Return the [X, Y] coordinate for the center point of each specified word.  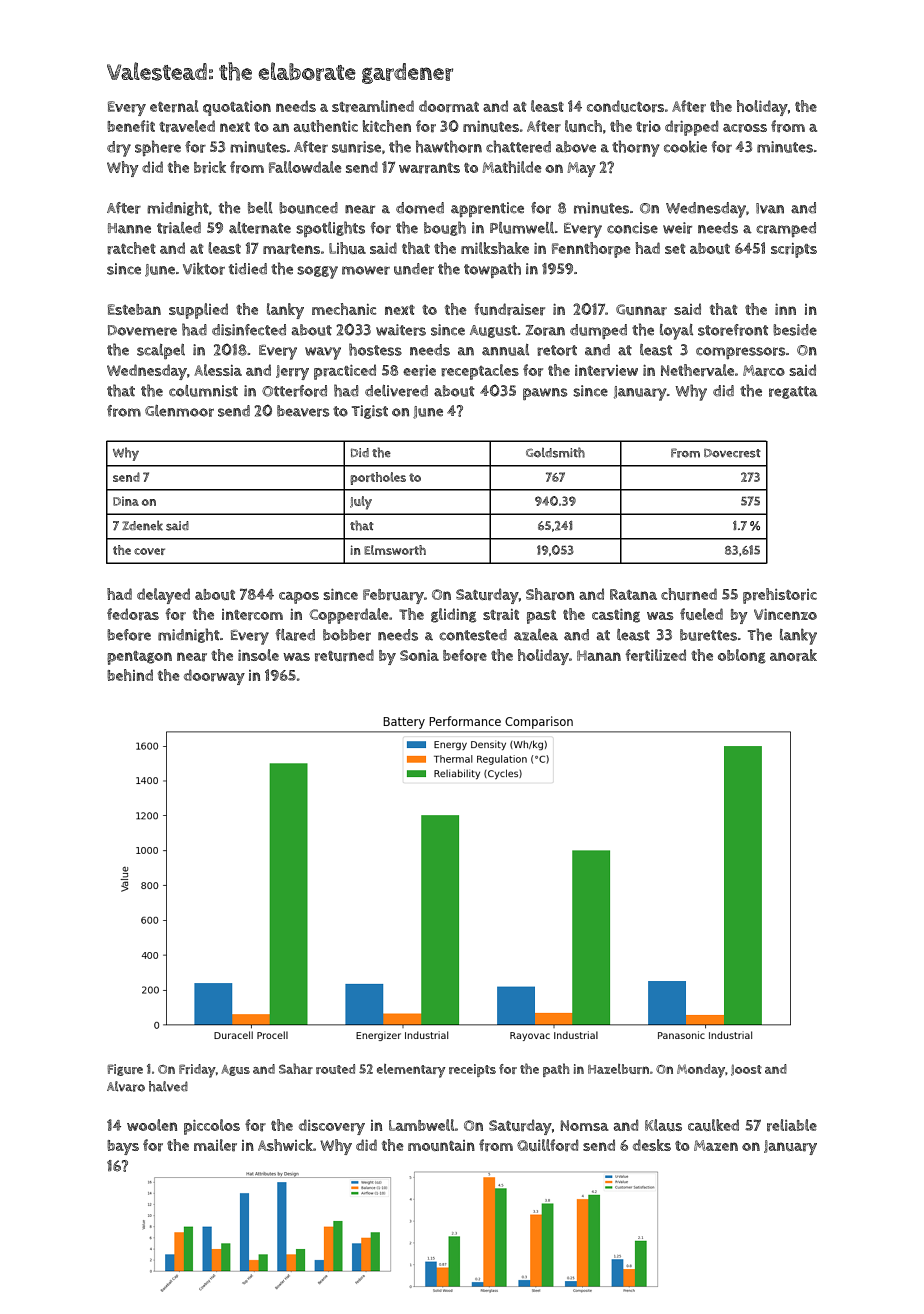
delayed [163, 596]
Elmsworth [395, 550]
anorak [793, 655]
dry [119, 149]
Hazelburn [618, 1069]
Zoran [545, 330]
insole [258, 655]
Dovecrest [732, 453]
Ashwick [285, 1145]
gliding [453, 615]
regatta [793, 392]
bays [123, 1147]
